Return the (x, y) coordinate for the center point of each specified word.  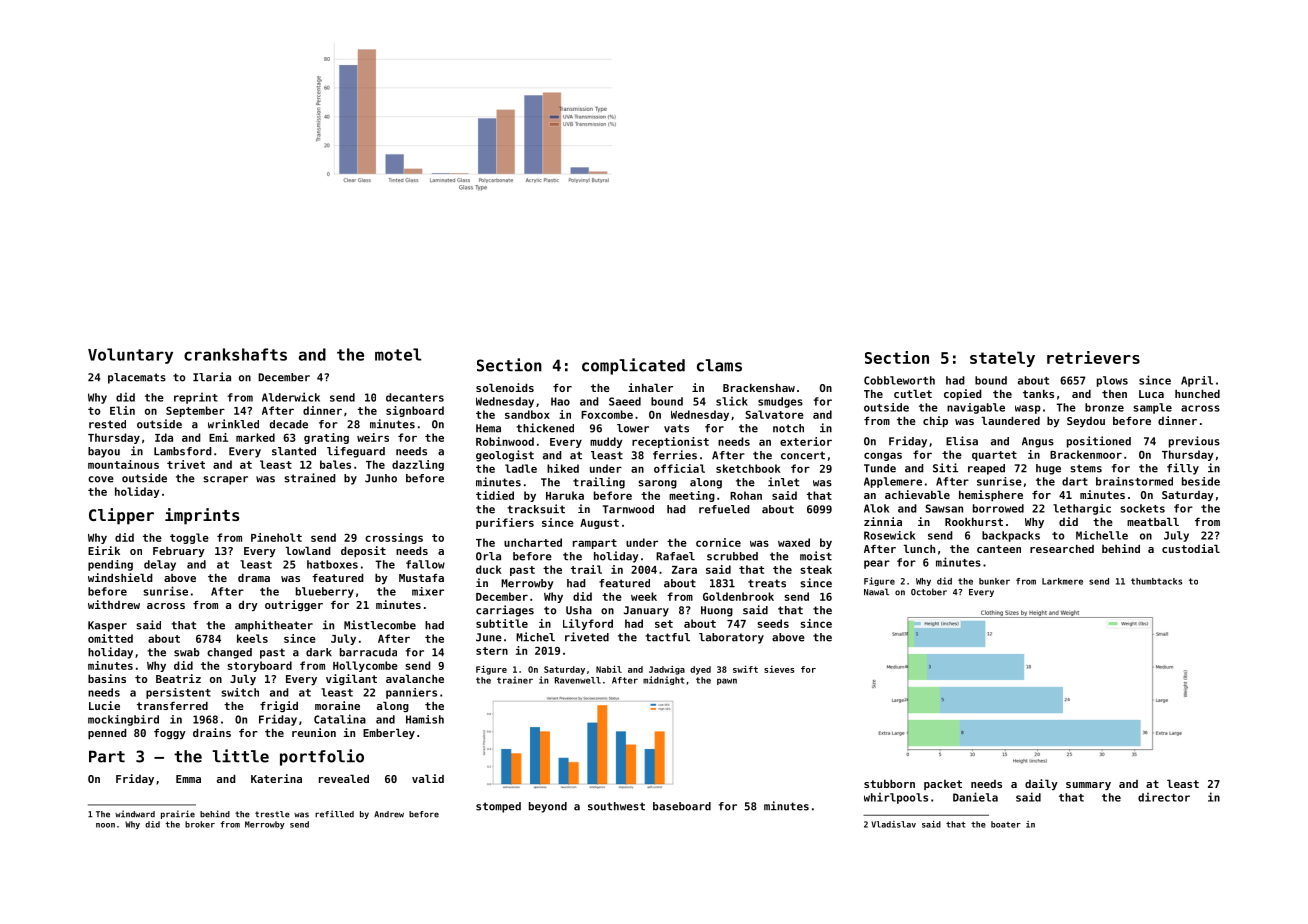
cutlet (913, 393)
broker (200, 824)
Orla (488, 556)
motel (398, 354)
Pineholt (276, 537)
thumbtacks (1156, 581)
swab (187, 652)
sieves (779, 669)
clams (719, 365)
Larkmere (1062, 581)
